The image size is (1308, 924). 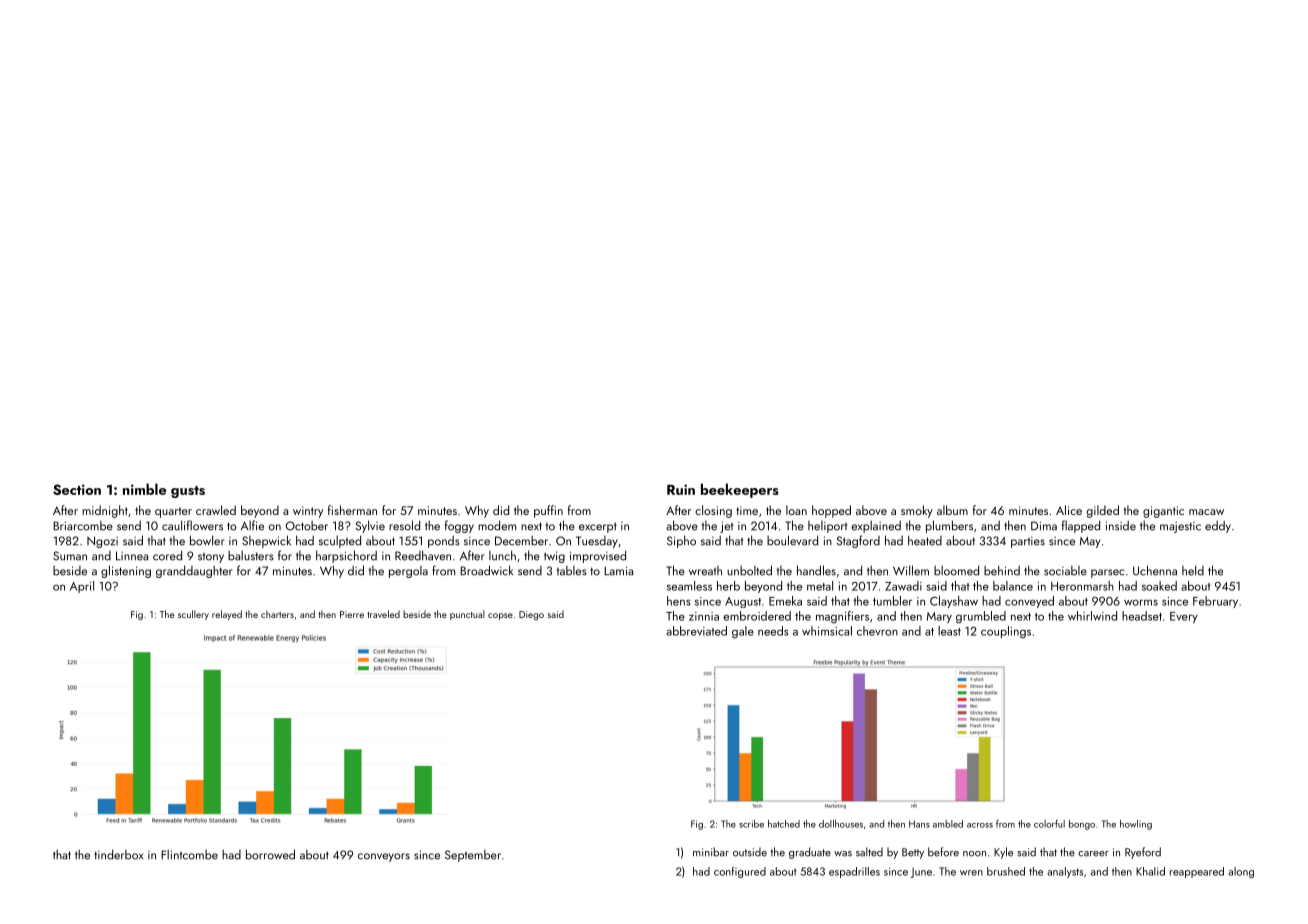 What do you see at coordinates (740, 872) in the screenshot?
I see `configured` at bounding box center [740, 872].
